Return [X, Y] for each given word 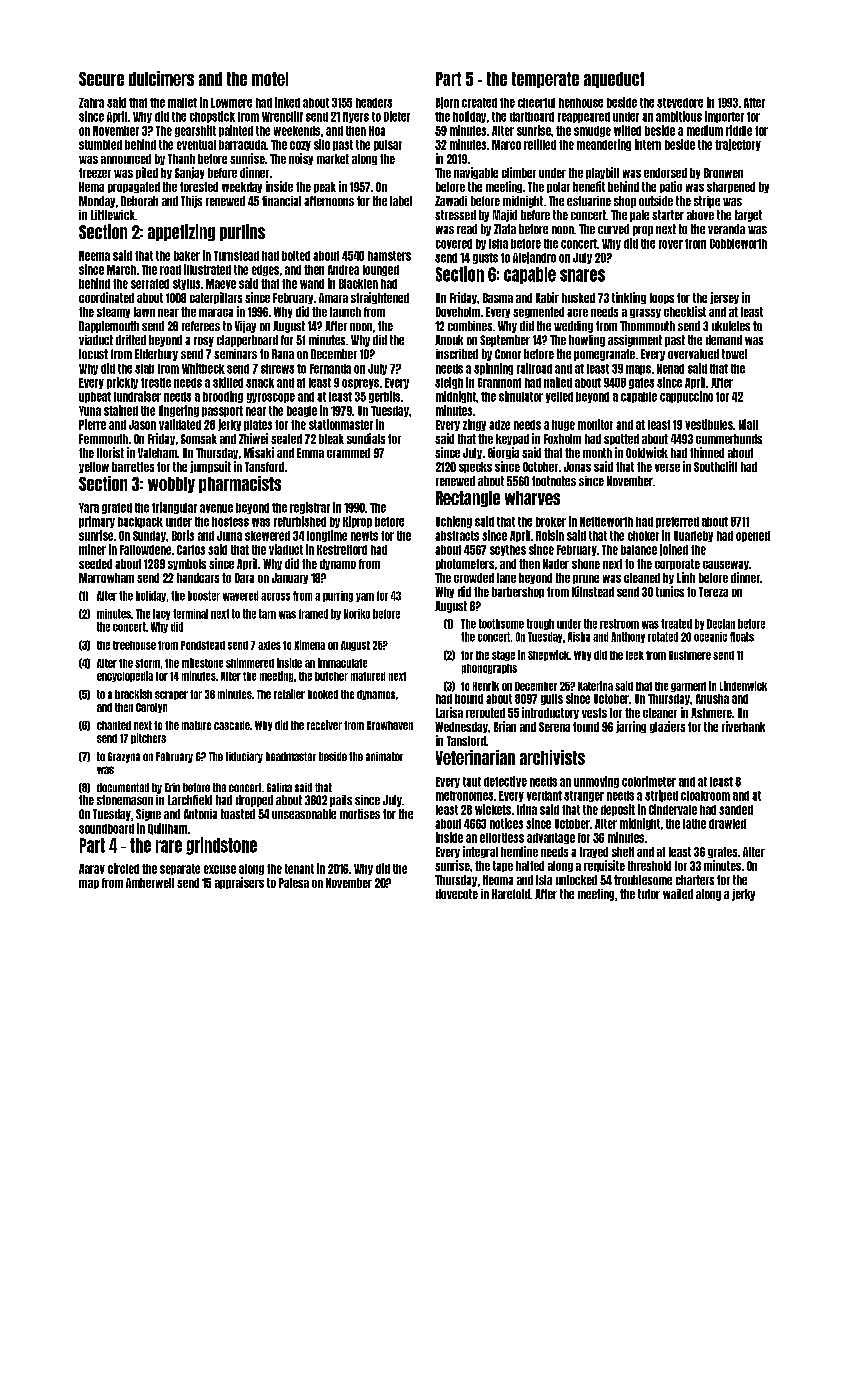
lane [506, 578]
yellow [94, 467]
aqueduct [614, 80]
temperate [545, 80]
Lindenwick [743, 686]
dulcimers [161, 78]
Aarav [92, 869]
